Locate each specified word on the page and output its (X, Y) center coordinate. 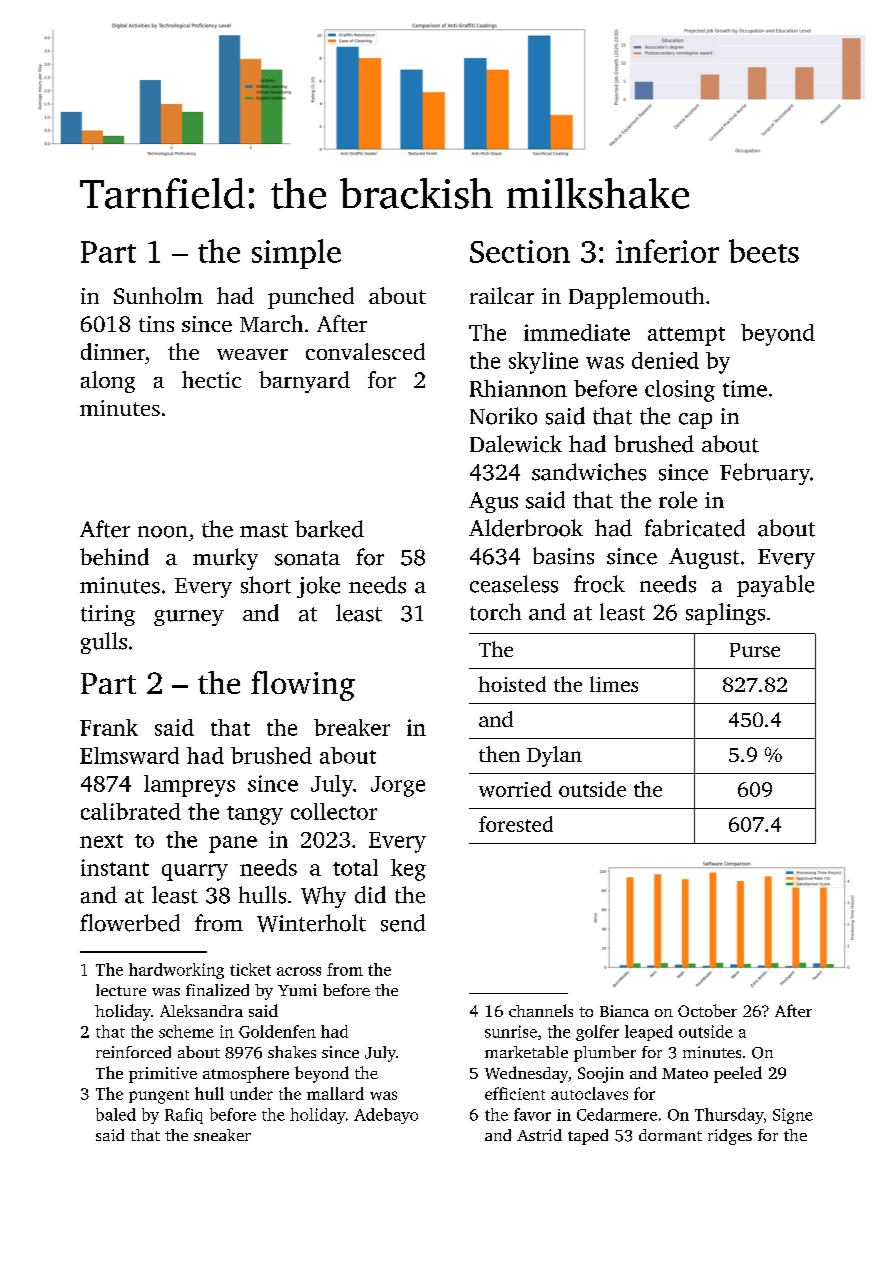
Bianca (624, 1011)
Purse (755, 650)
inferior (667, 251)
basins (563, 556)
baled (116, 1114)
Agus (493, 502)
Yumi (297, 990)
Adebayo (386, 1116)
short (266, 585)
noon (163, 532)
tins (156, 324)
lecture (121, 990)
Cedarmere (617, 1114)
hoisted (512, 684)
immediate (577, 332)
